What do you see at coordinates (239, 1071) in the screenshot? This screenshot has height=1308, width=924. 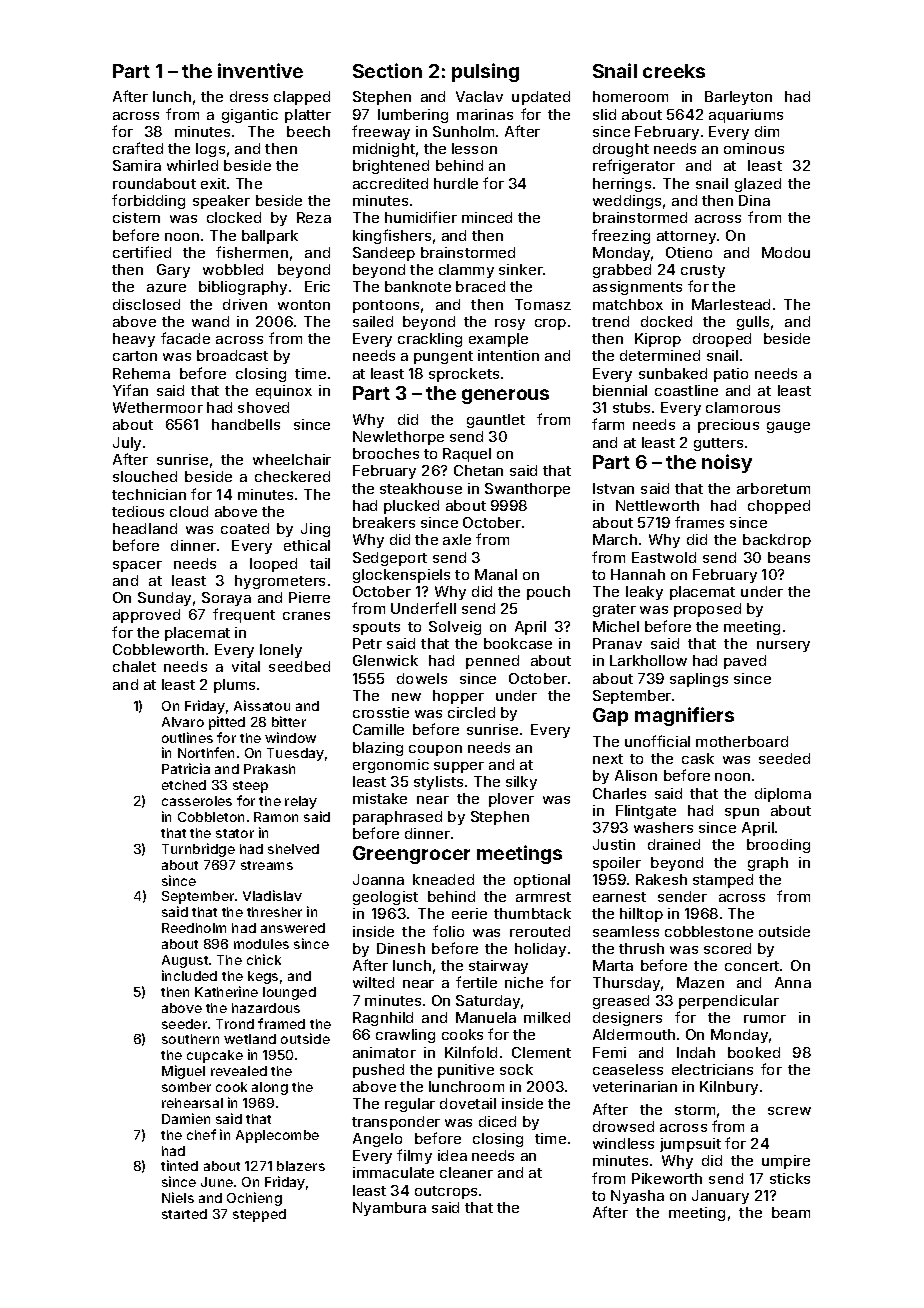 I see `revealed` at bounding box center [239, 1071].
